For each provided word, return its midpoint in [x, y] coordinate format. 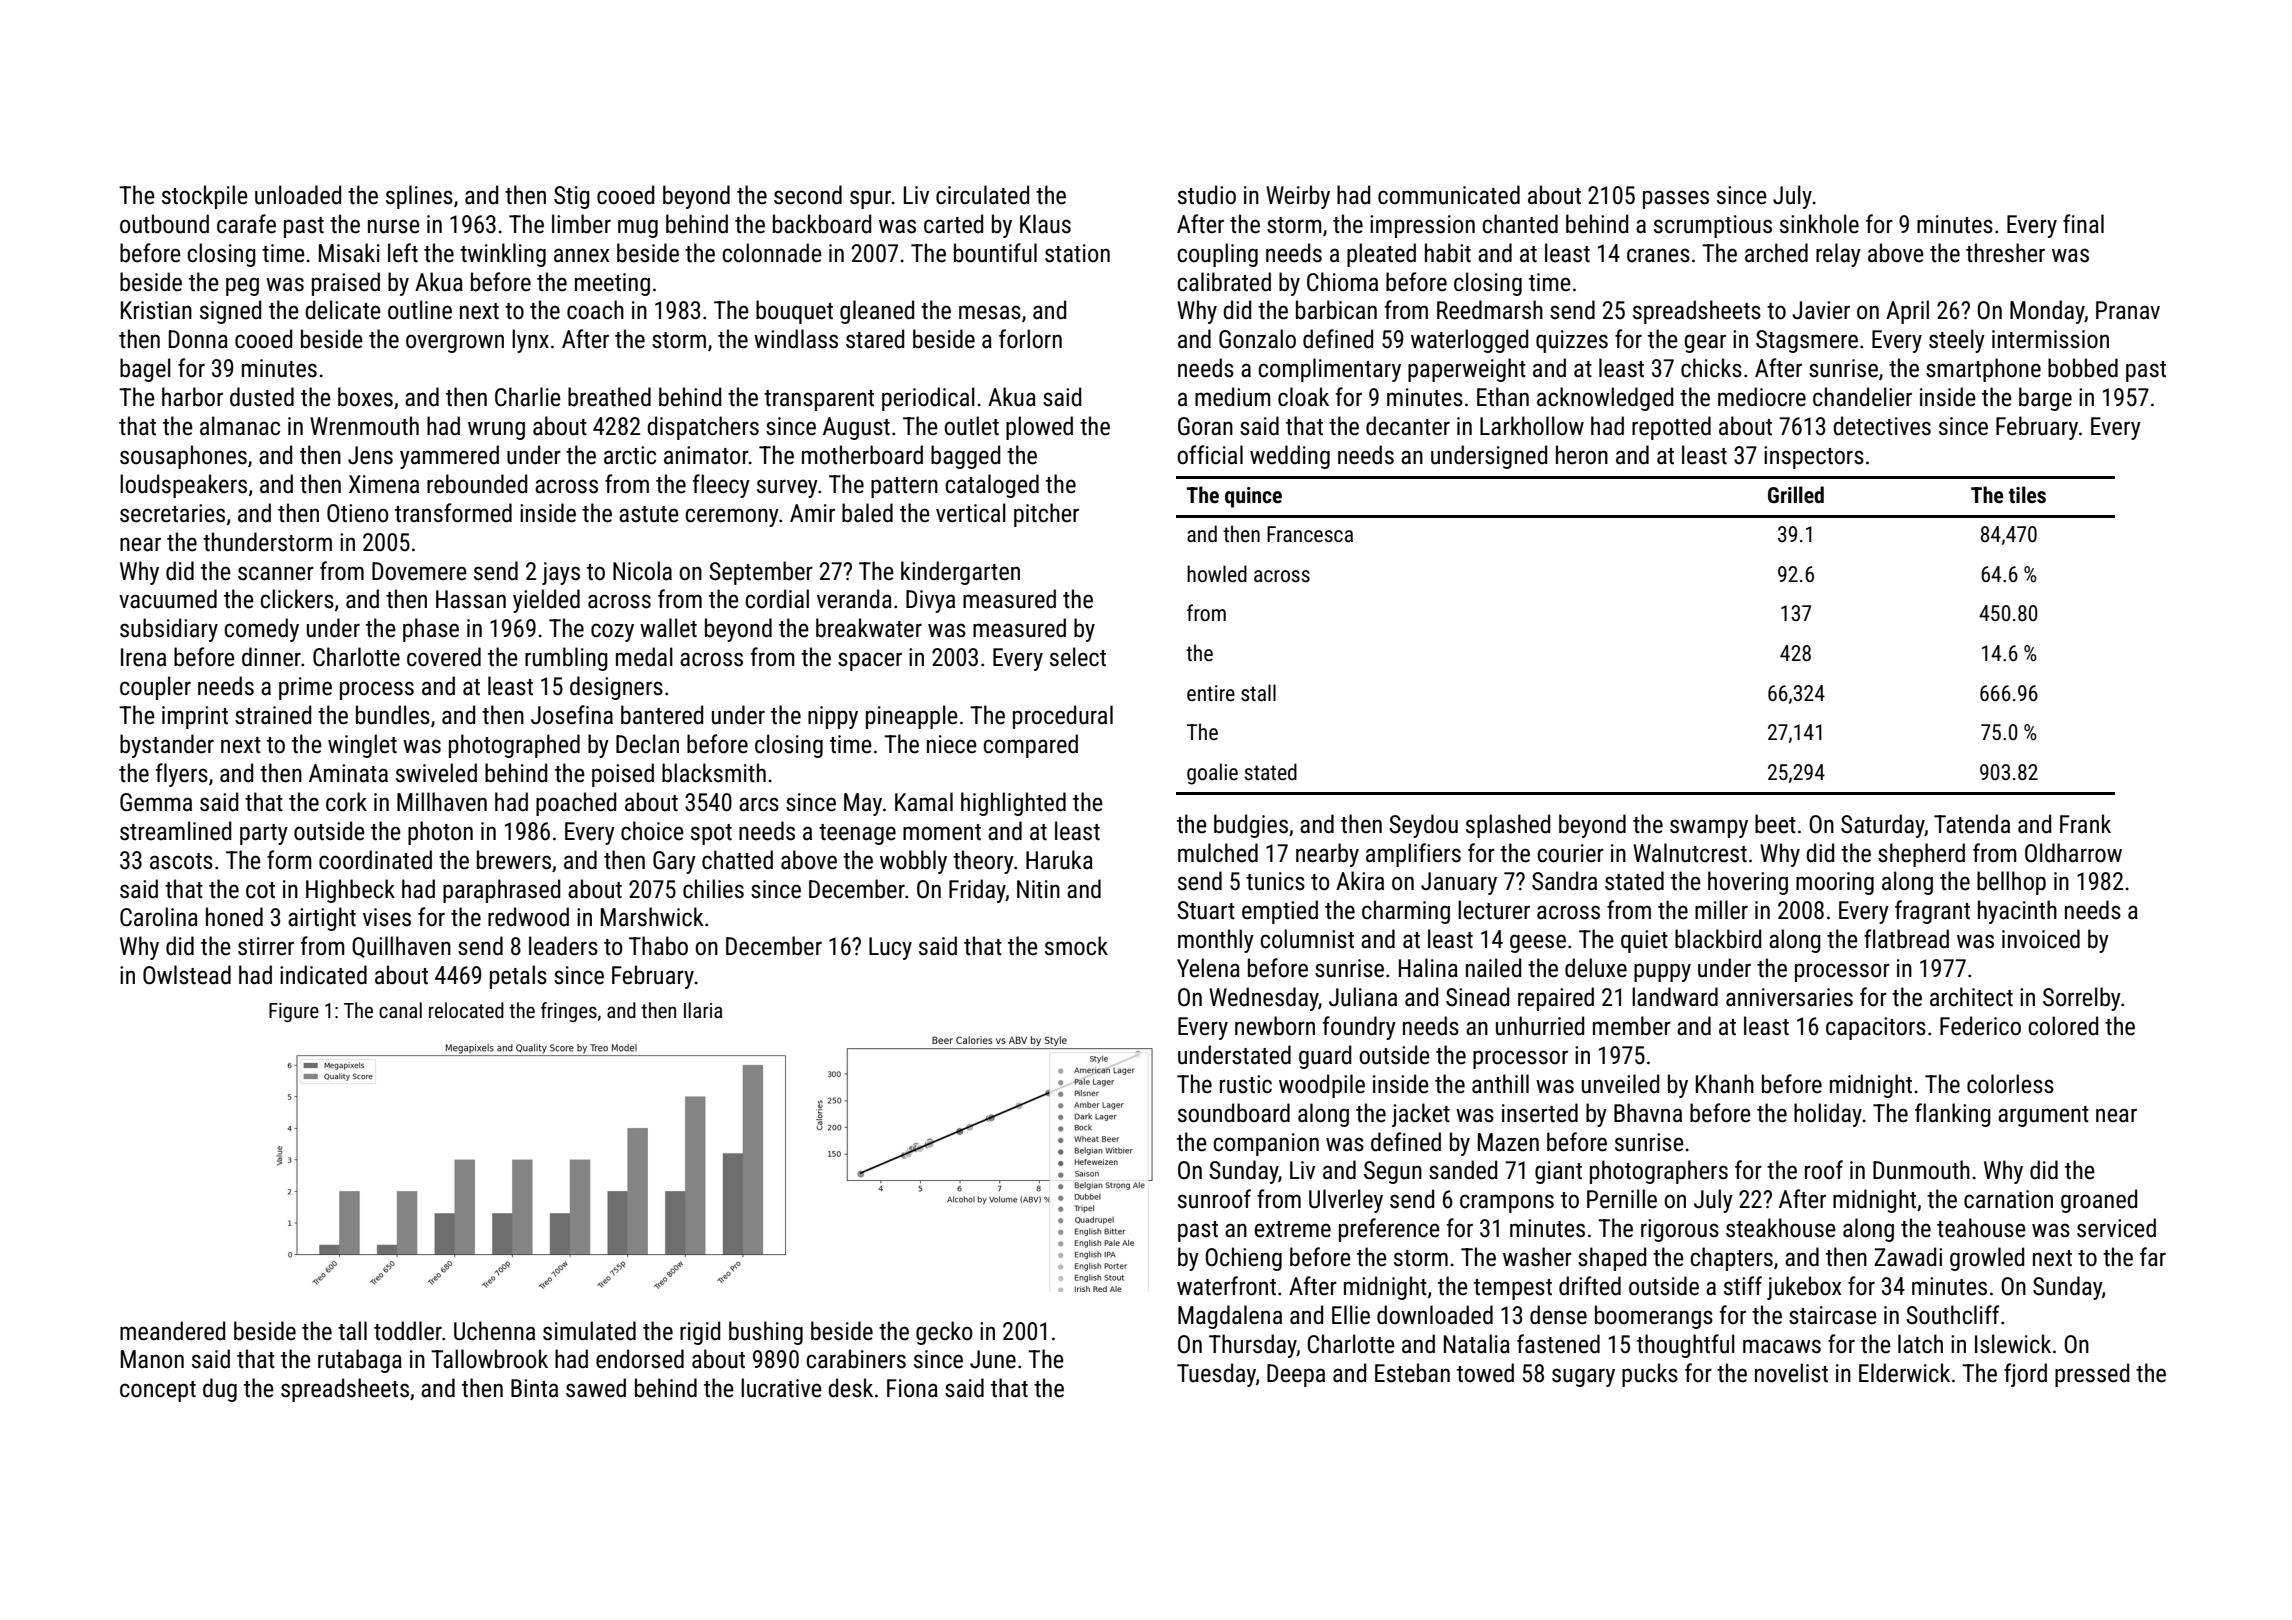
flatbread [1906, 939]
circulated [982, 195]
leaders [563, 946]
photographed [514, 746]
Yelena [1208, 968]
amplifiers [1413, 855]
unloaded [298, 195]
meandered [172, 1331]
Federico [1980, 1026]
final [2083, 223]
